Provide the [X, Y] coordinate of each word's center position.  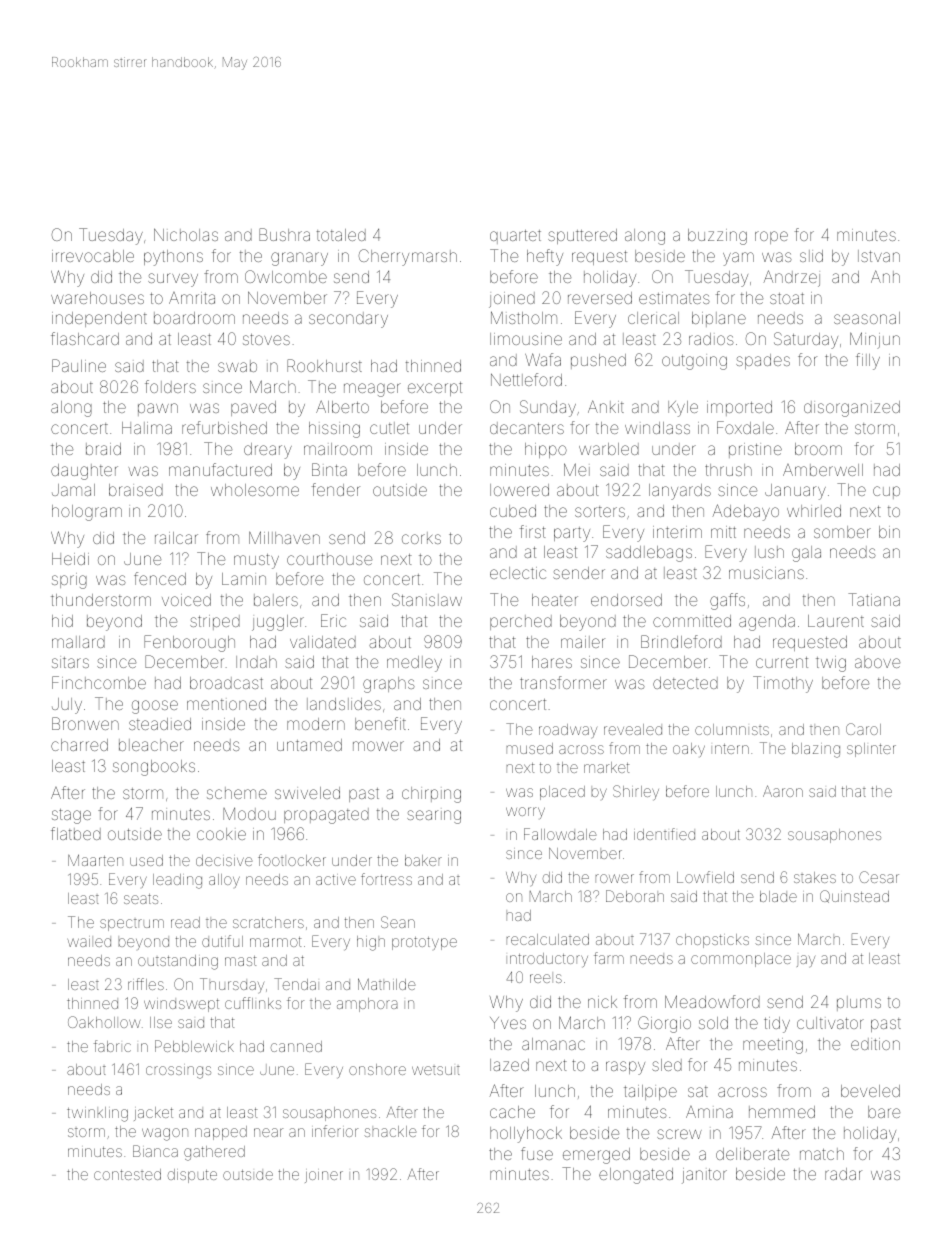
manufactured [220, 469]
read [185, 922]
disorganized [852, 409]
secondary [348, 320]
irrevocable [93, 256]
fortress [386, 879]
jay [806, 961]
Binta [329, 469]
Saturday [806, 340]
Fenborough [189, 643]
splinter [871, 750]
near [268, 1132]
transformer [563, 682]
